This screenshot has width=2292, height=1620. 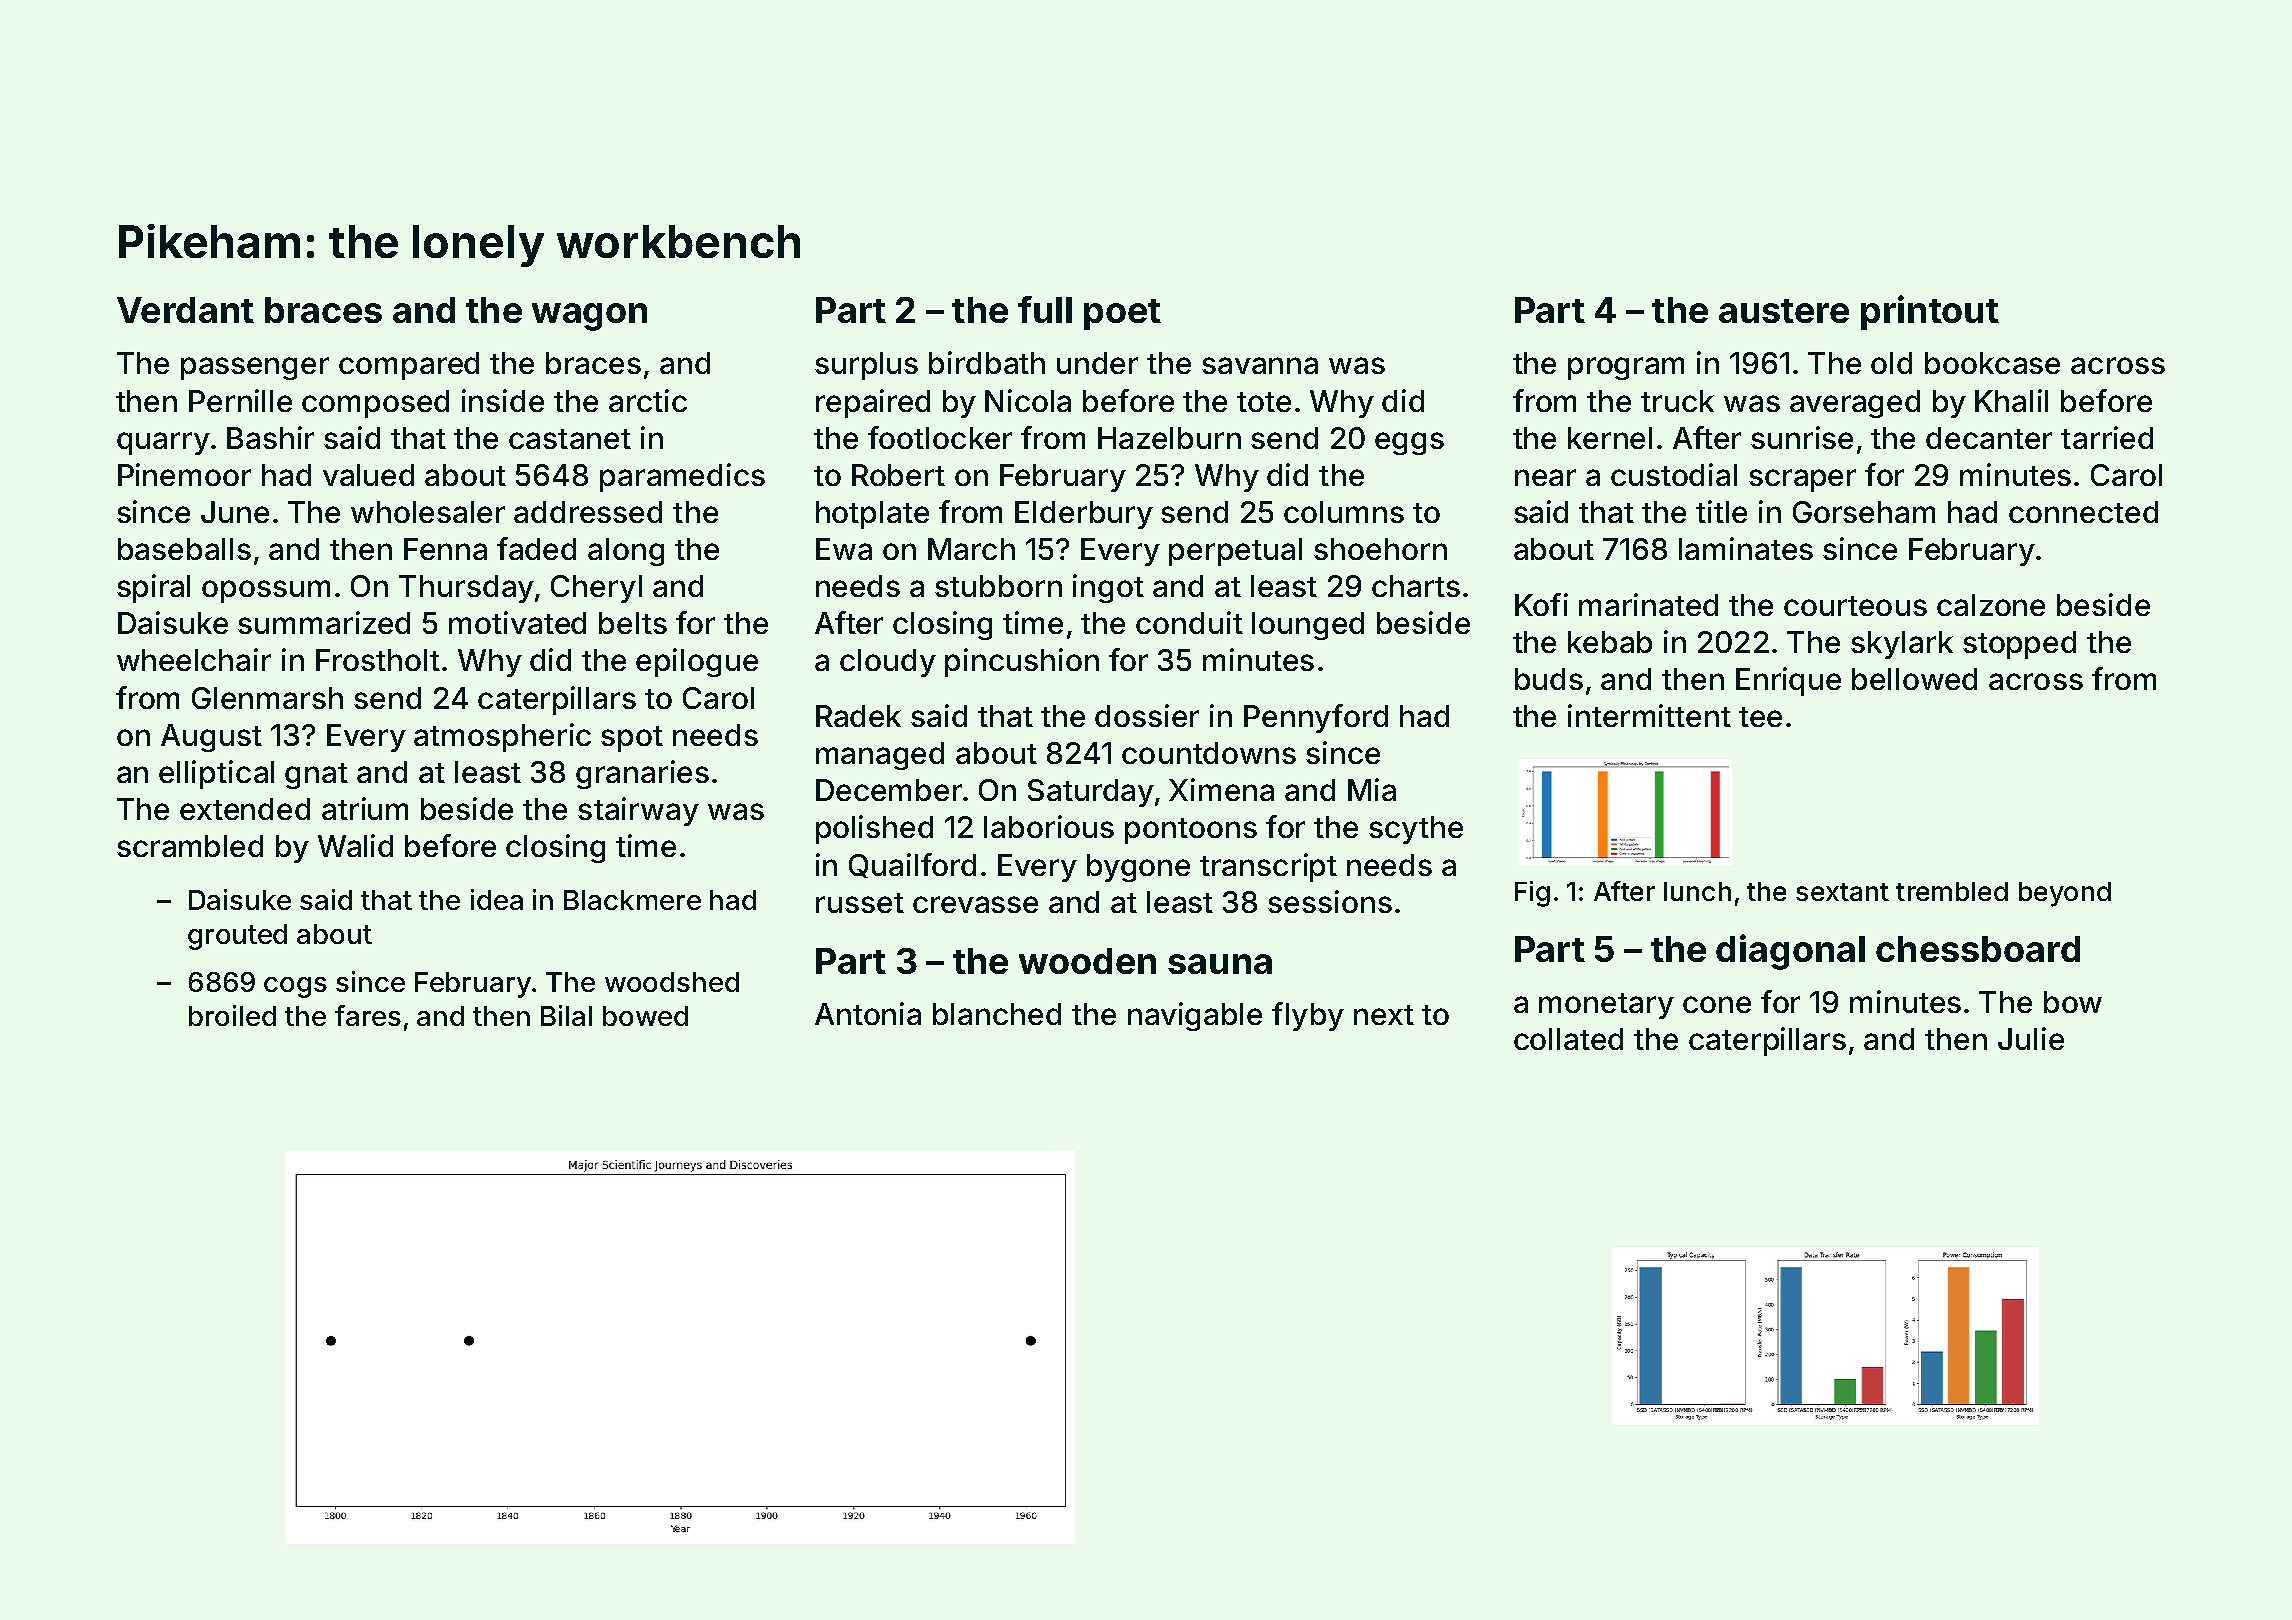 What do you see at coordinates (1235, 552) in the screenshot?
I see `perpetual` at bounding box center [1235, 552].
